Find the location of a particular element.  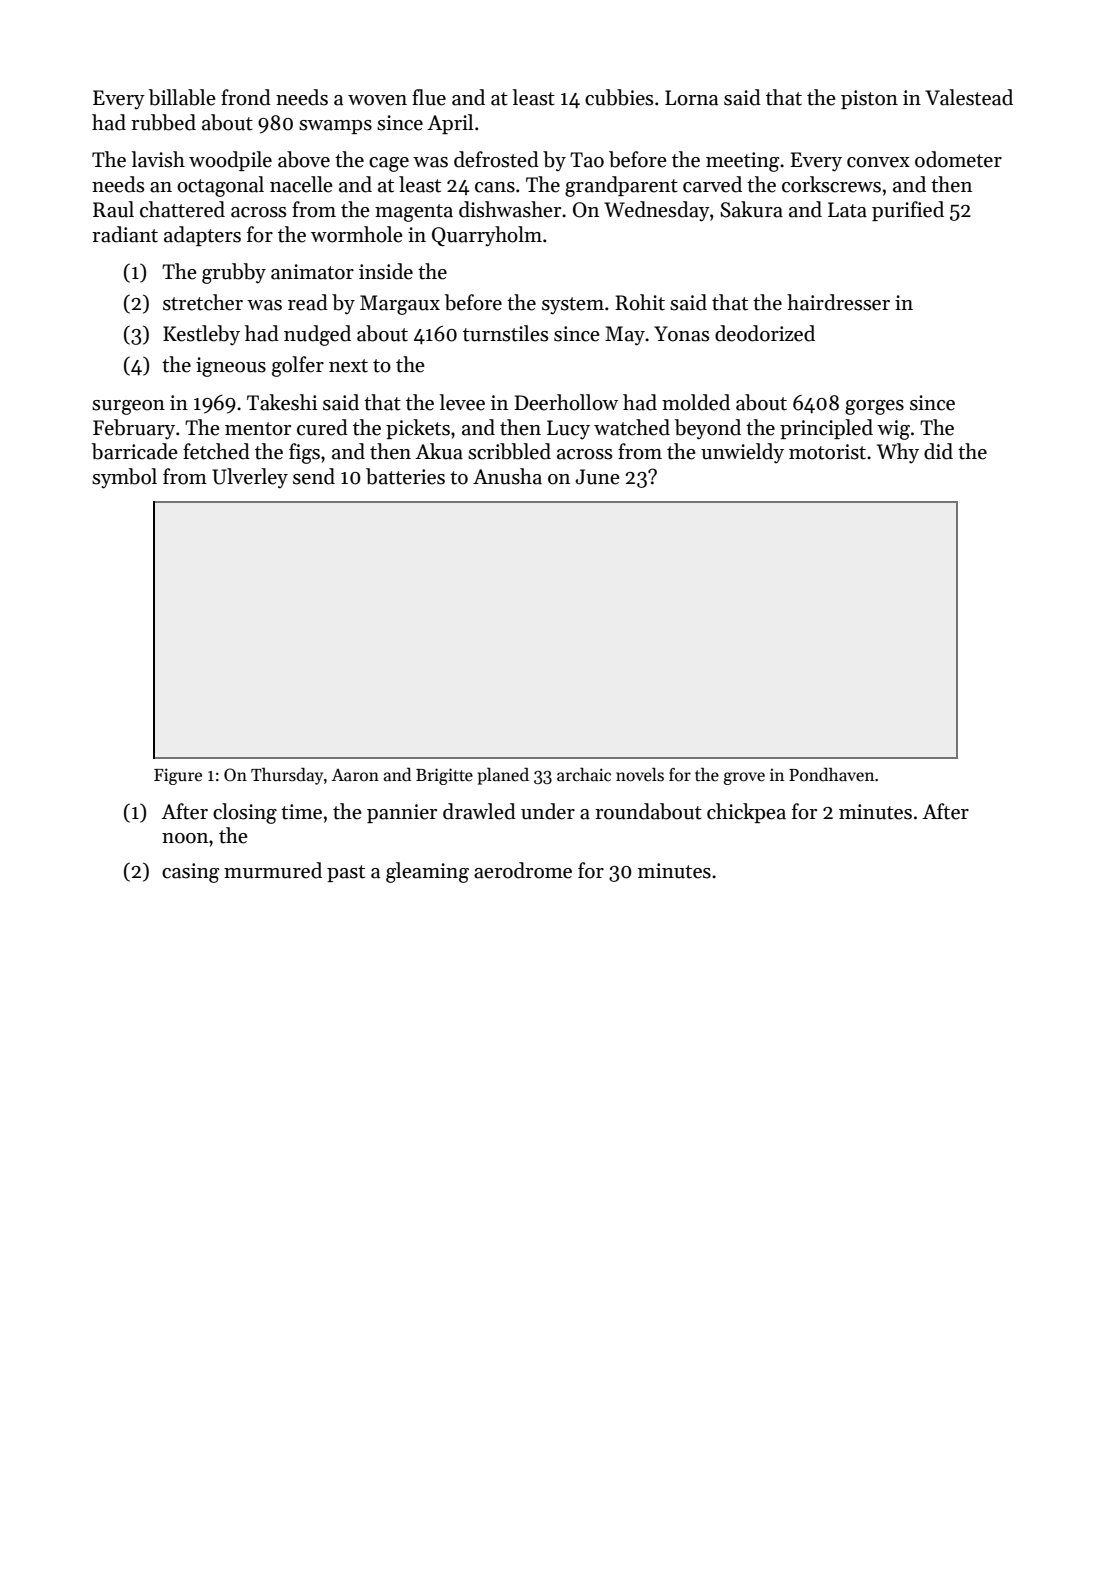

billable is located at coordinates (182, 97).
